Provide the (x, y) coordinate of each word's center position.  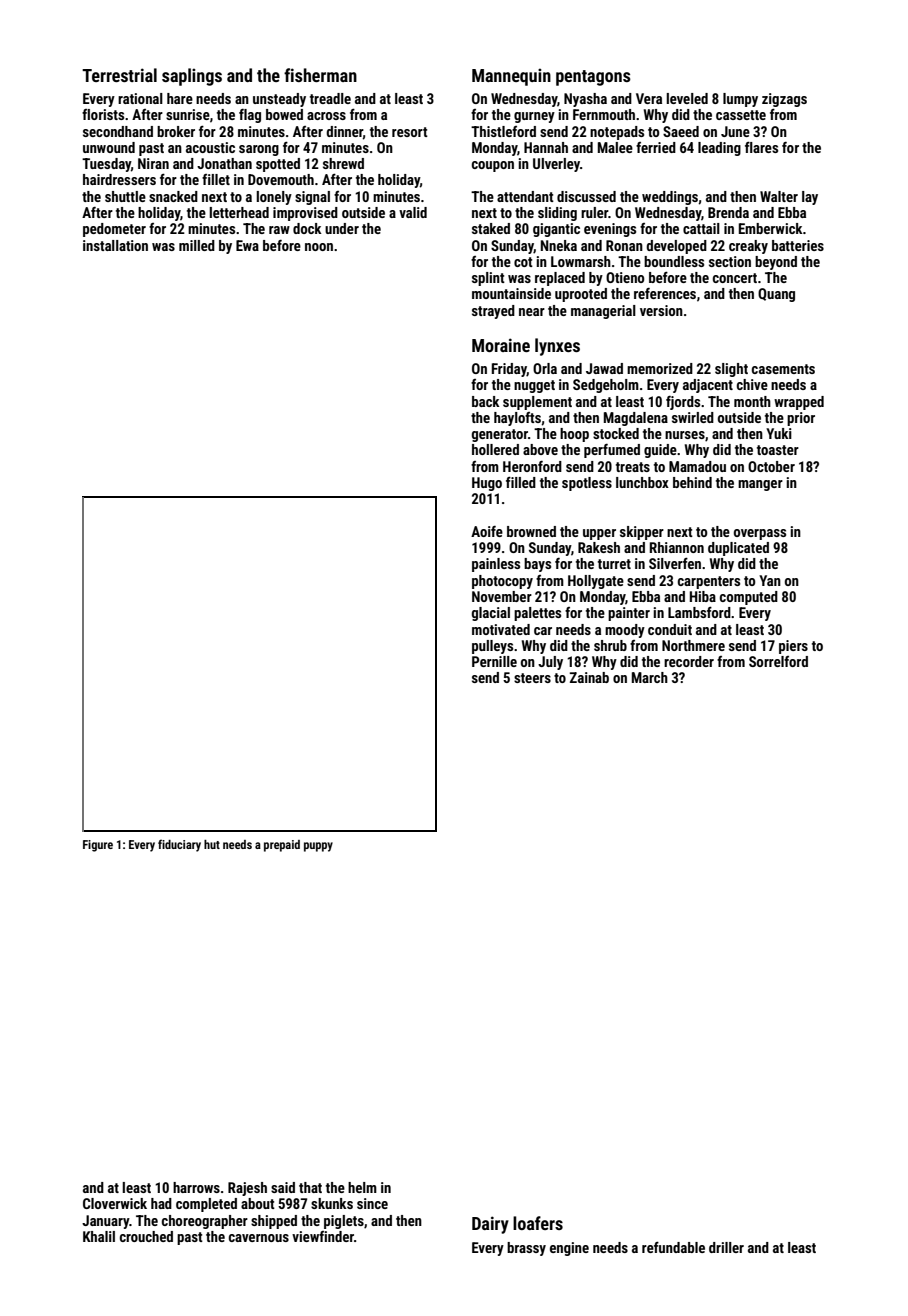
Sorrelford (778, 661)
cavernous (259, 1238)
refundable (673, 1247)
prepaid (282, 846)
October (771, 466)
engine (569, 1249)
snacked (173, 196)
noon (319, 247)
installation (115, 245)
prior (801, 419)
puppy (318, 847)
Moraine (501, 345)
